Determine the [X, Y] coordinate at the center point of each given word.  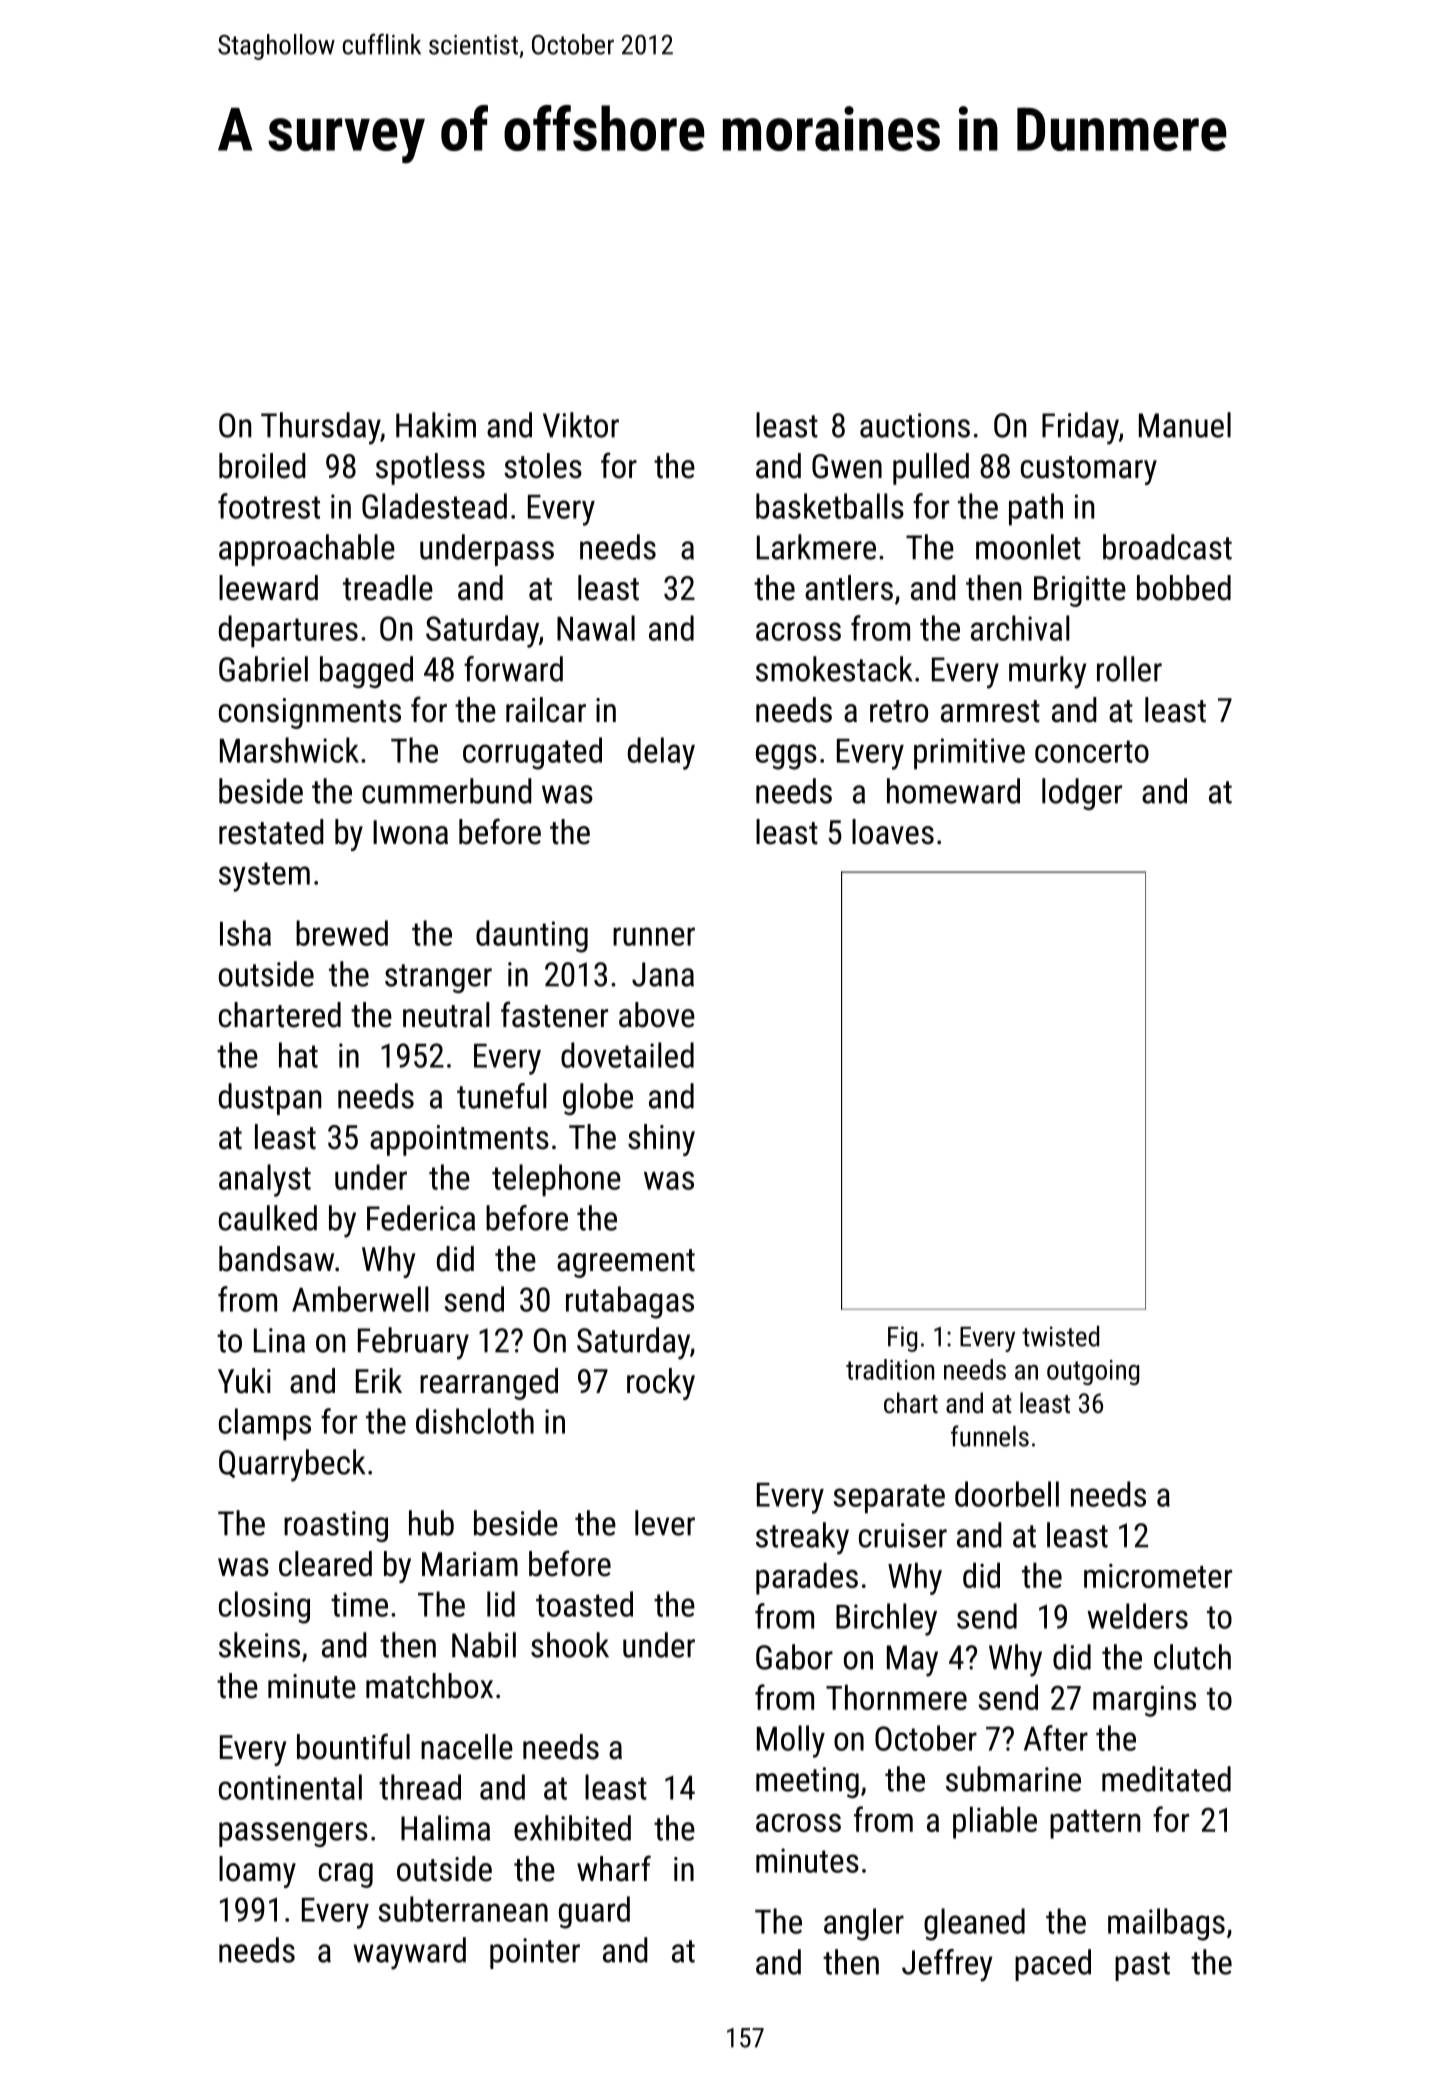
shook [570, 1645]
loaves [893, 832]
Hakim [436, 425]
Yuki [244, 1381]
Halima [445, 1828]
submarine [1013, 1779]
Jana [663, 974]
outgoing [1093, 1372]
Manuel [1185, 425]
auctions [915, 425]
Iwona [410, 832]
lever [665, 1523]
